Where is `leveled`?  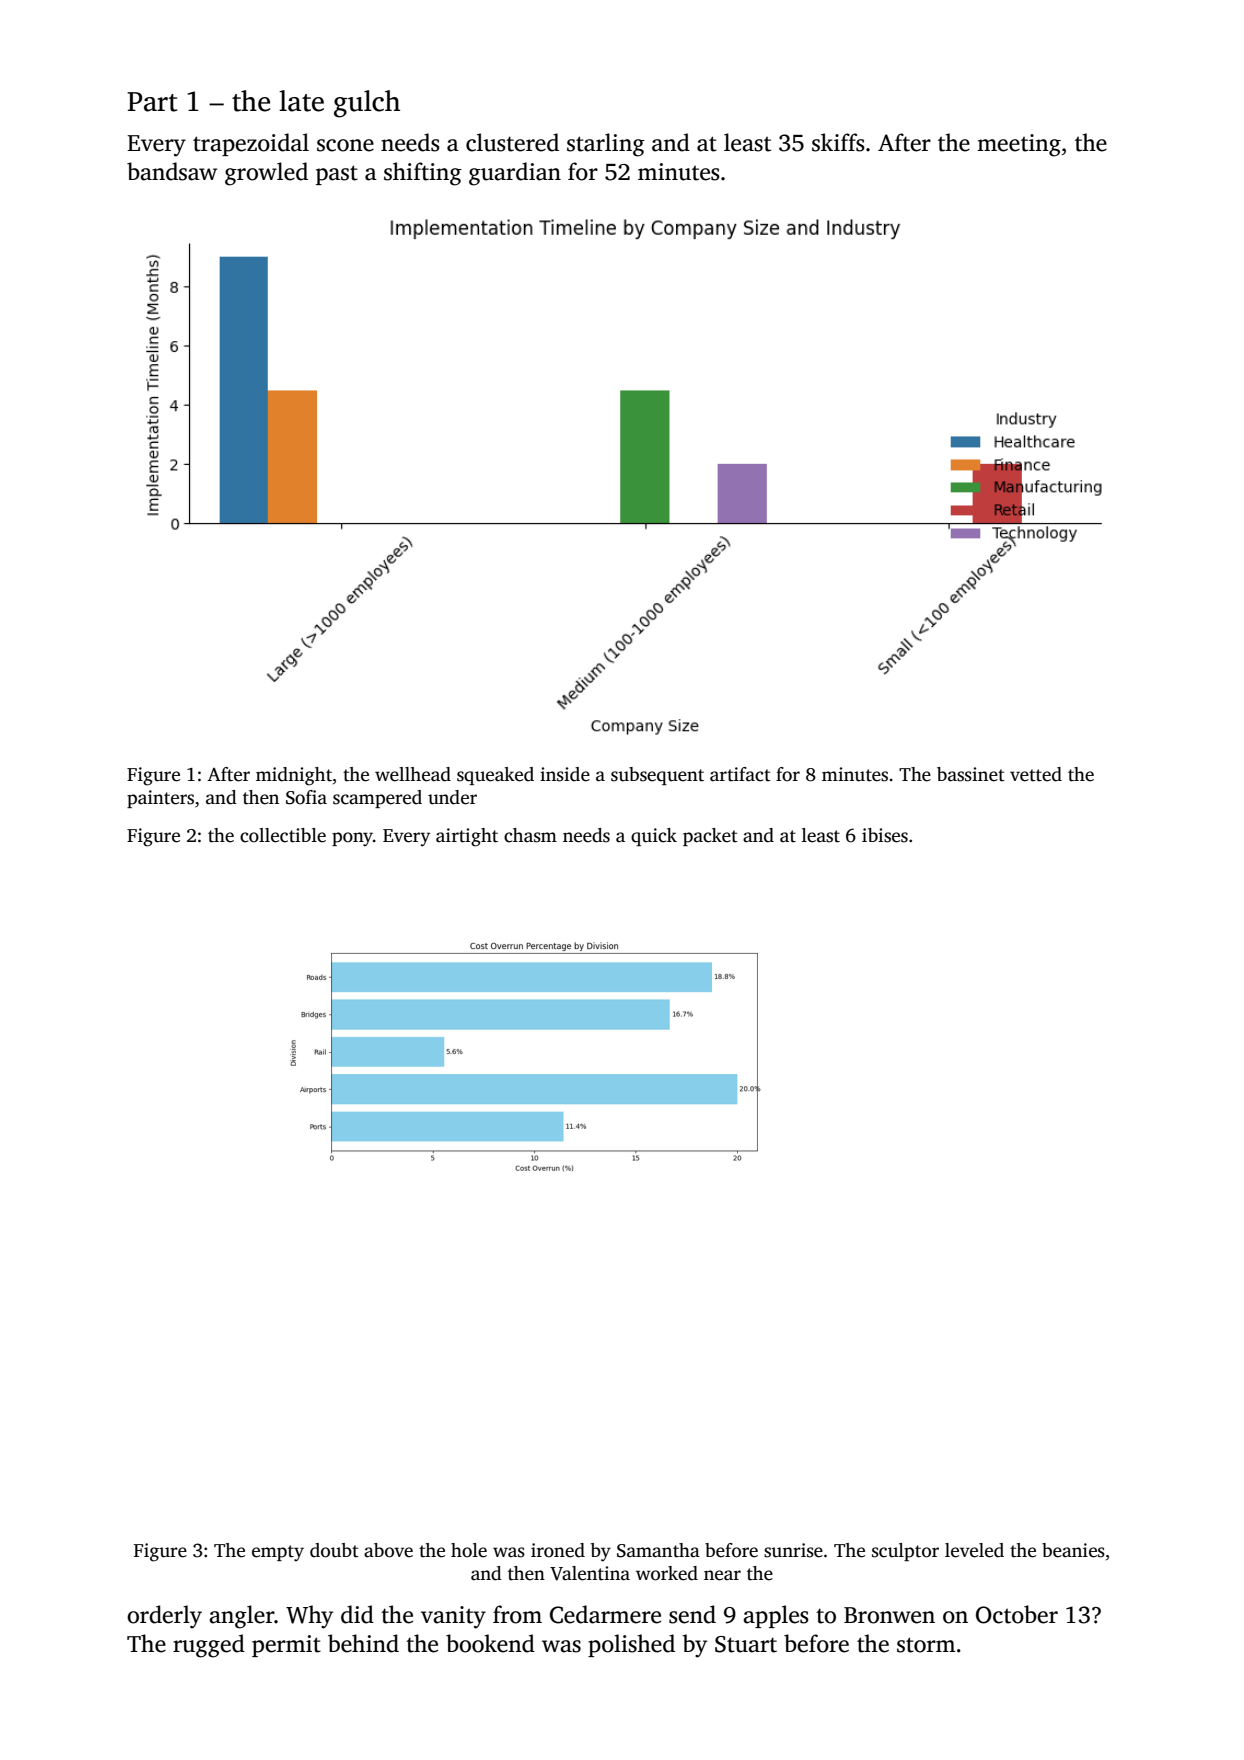 leveled is located at coordinates (974, 1550).
